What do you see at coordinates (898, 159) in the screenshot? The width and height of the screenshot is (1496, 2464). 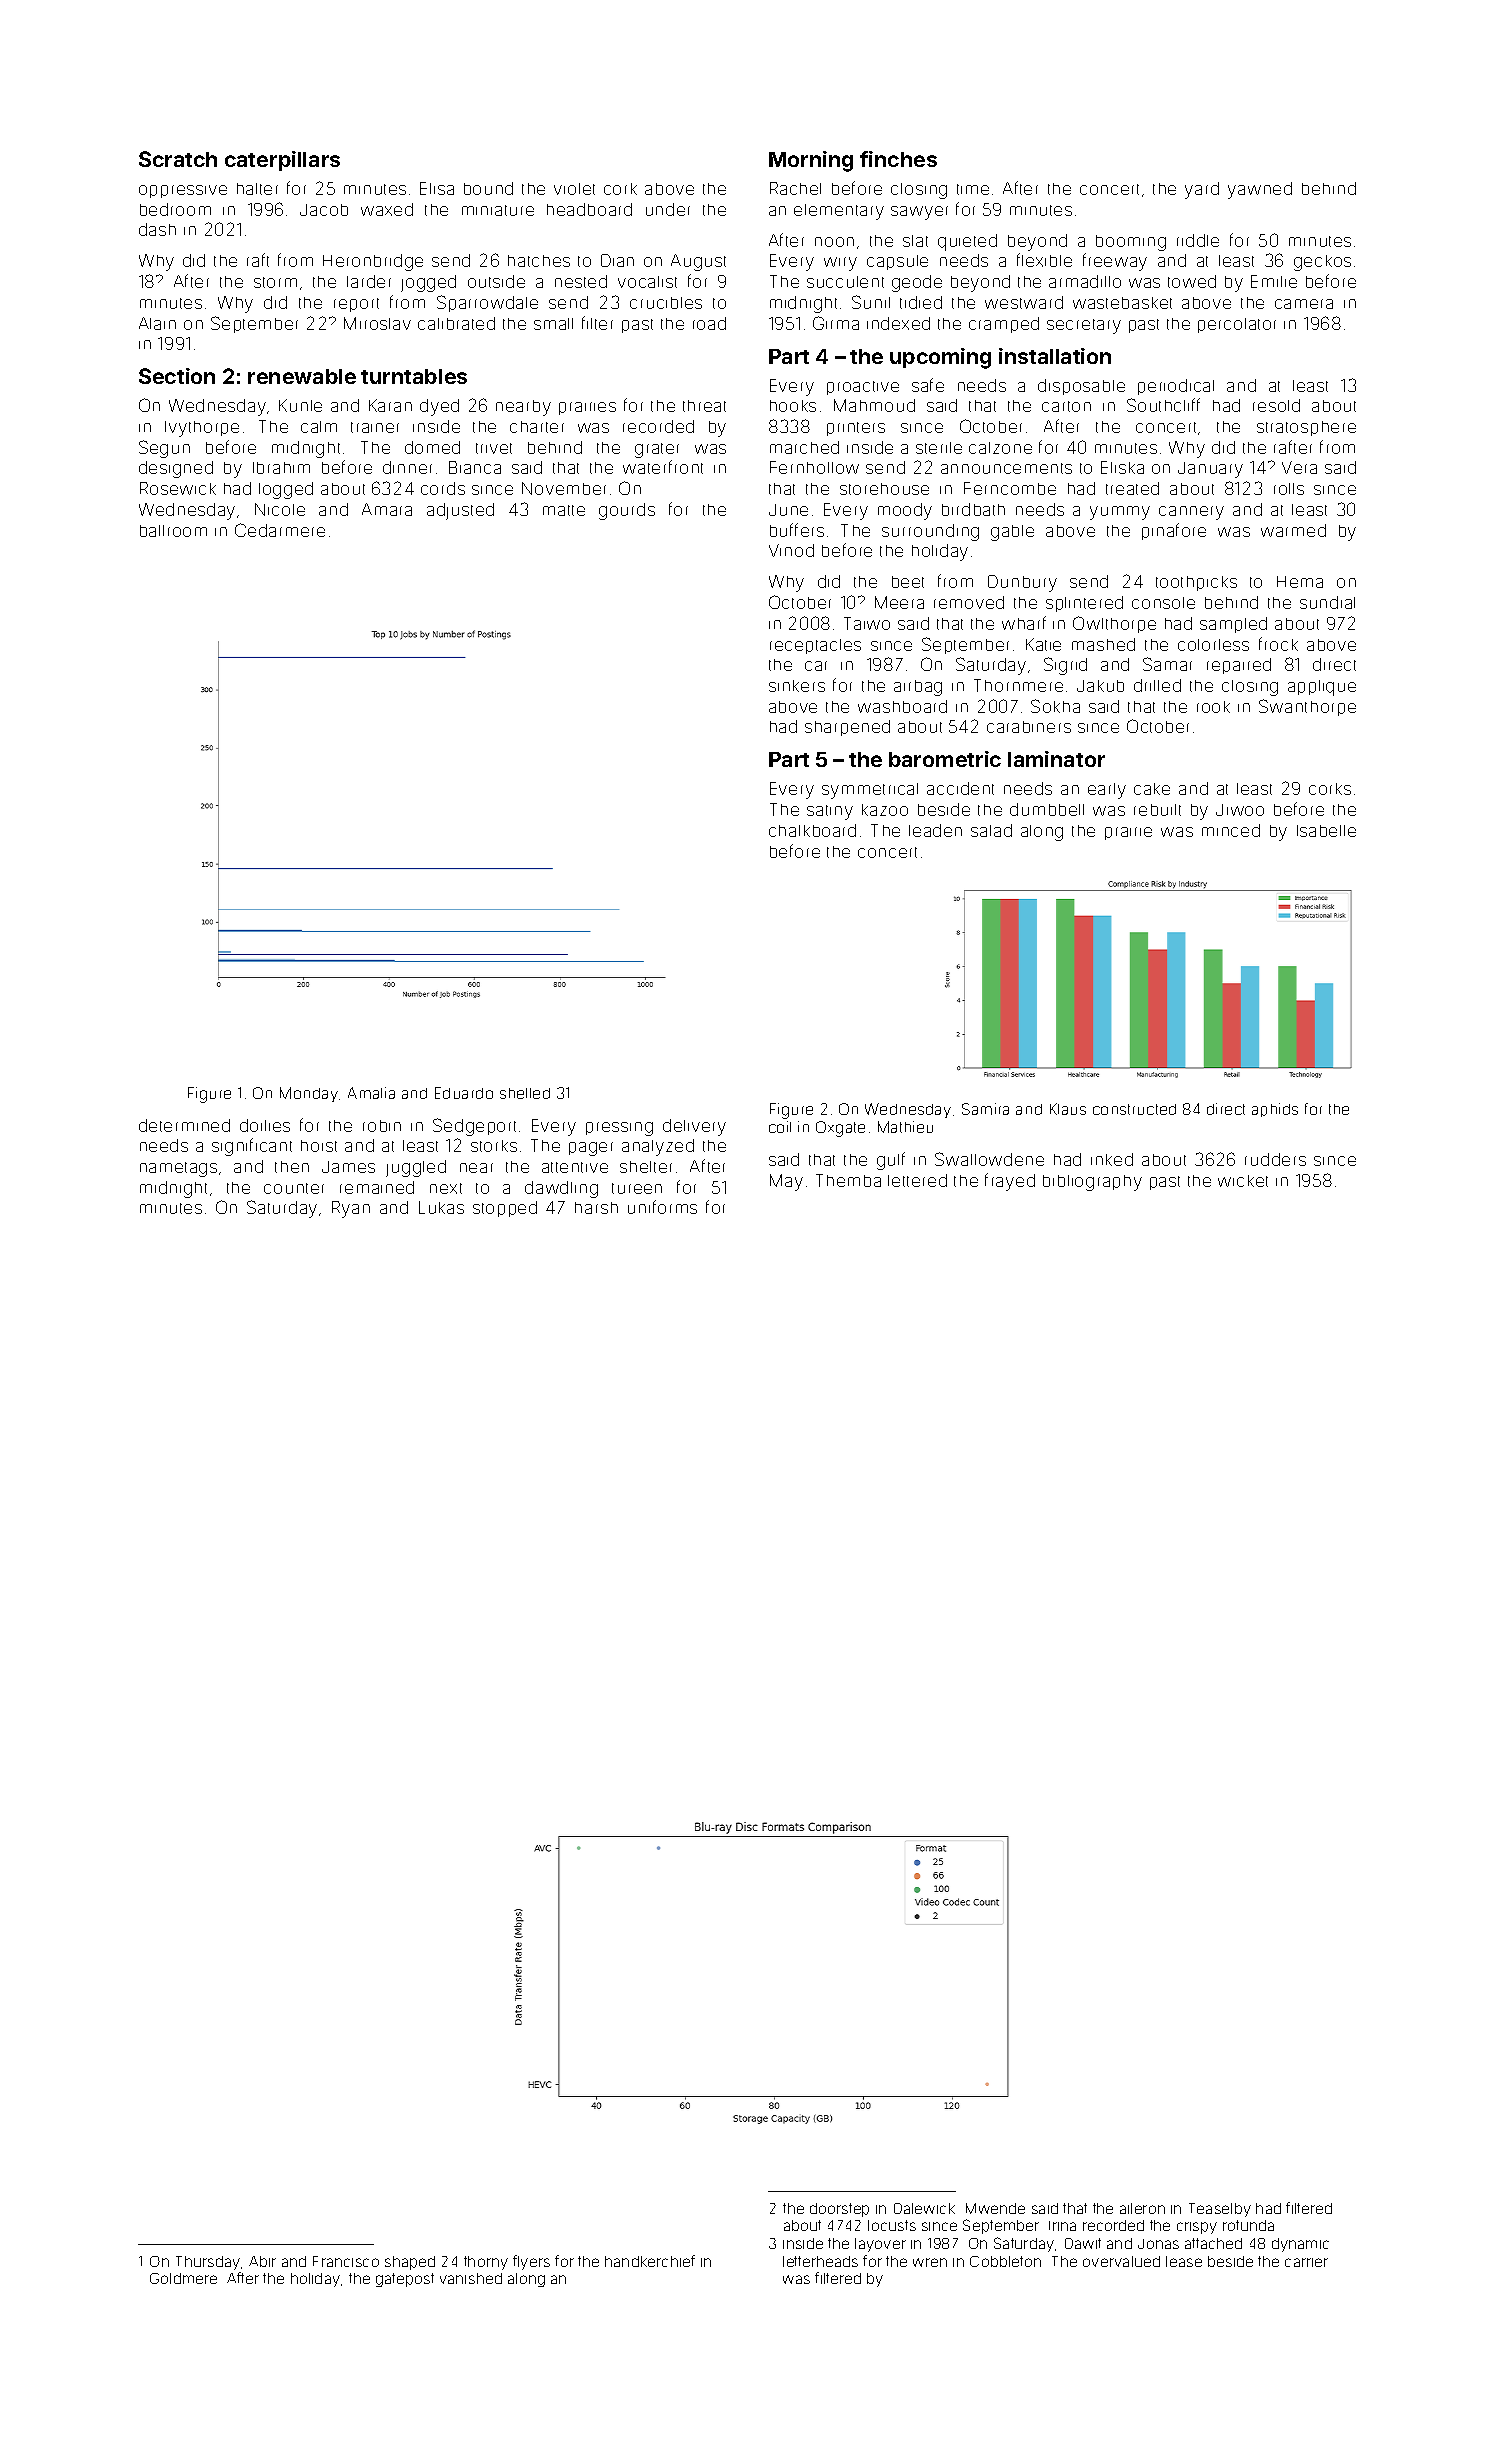 I see `finches` at bounding box center [898, 159].
